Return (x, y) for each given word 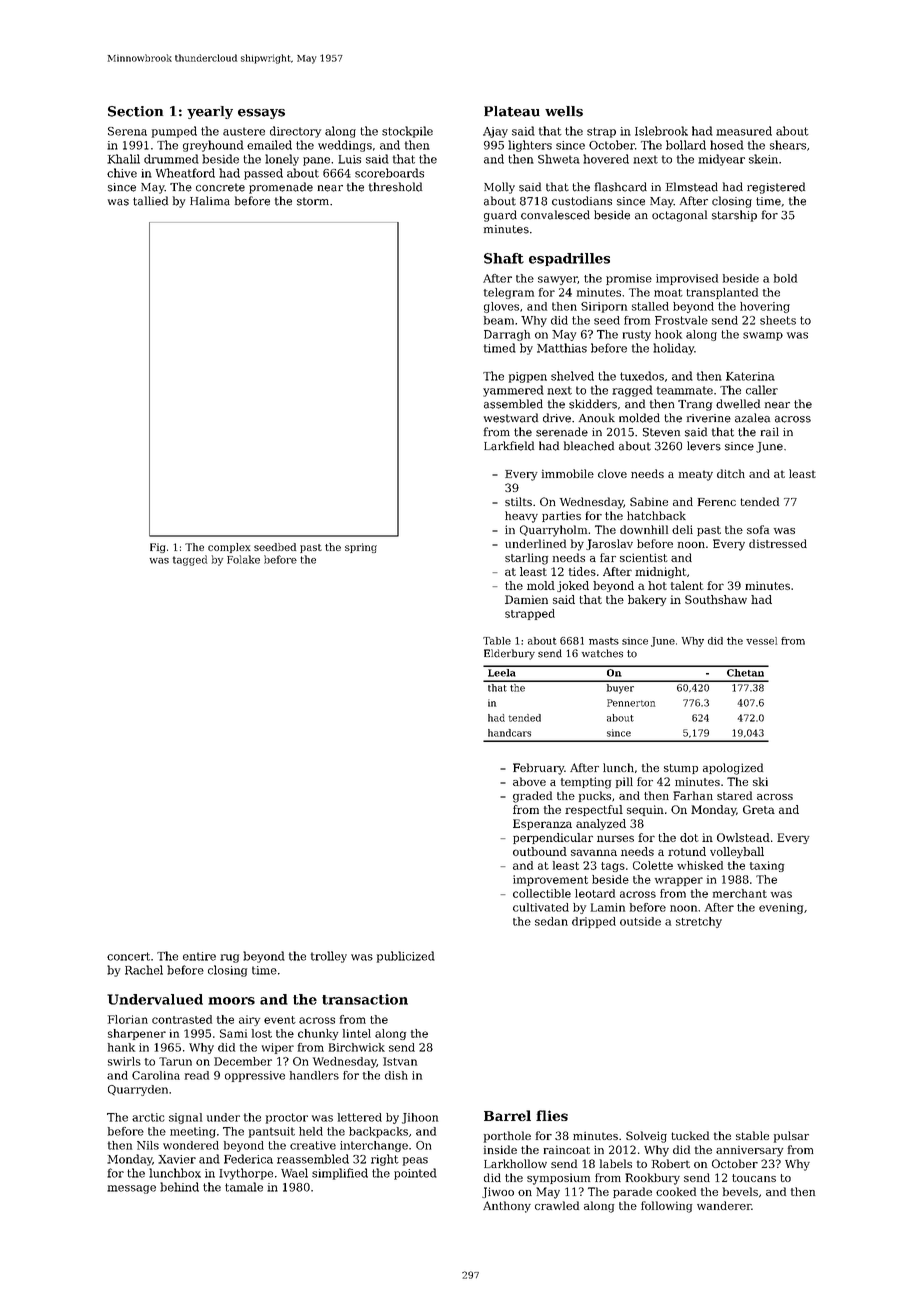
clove (612, 473)
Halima (210, 201)
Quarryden (138, 1090)
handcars (509, 733)
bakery (647, 600)
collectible (542, 893)
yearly (210, 112)
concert (128, 956)
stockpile (407, 132)
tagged (190, 560)
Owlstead (743, 837)
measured (744, 131)
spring (361, 548)
